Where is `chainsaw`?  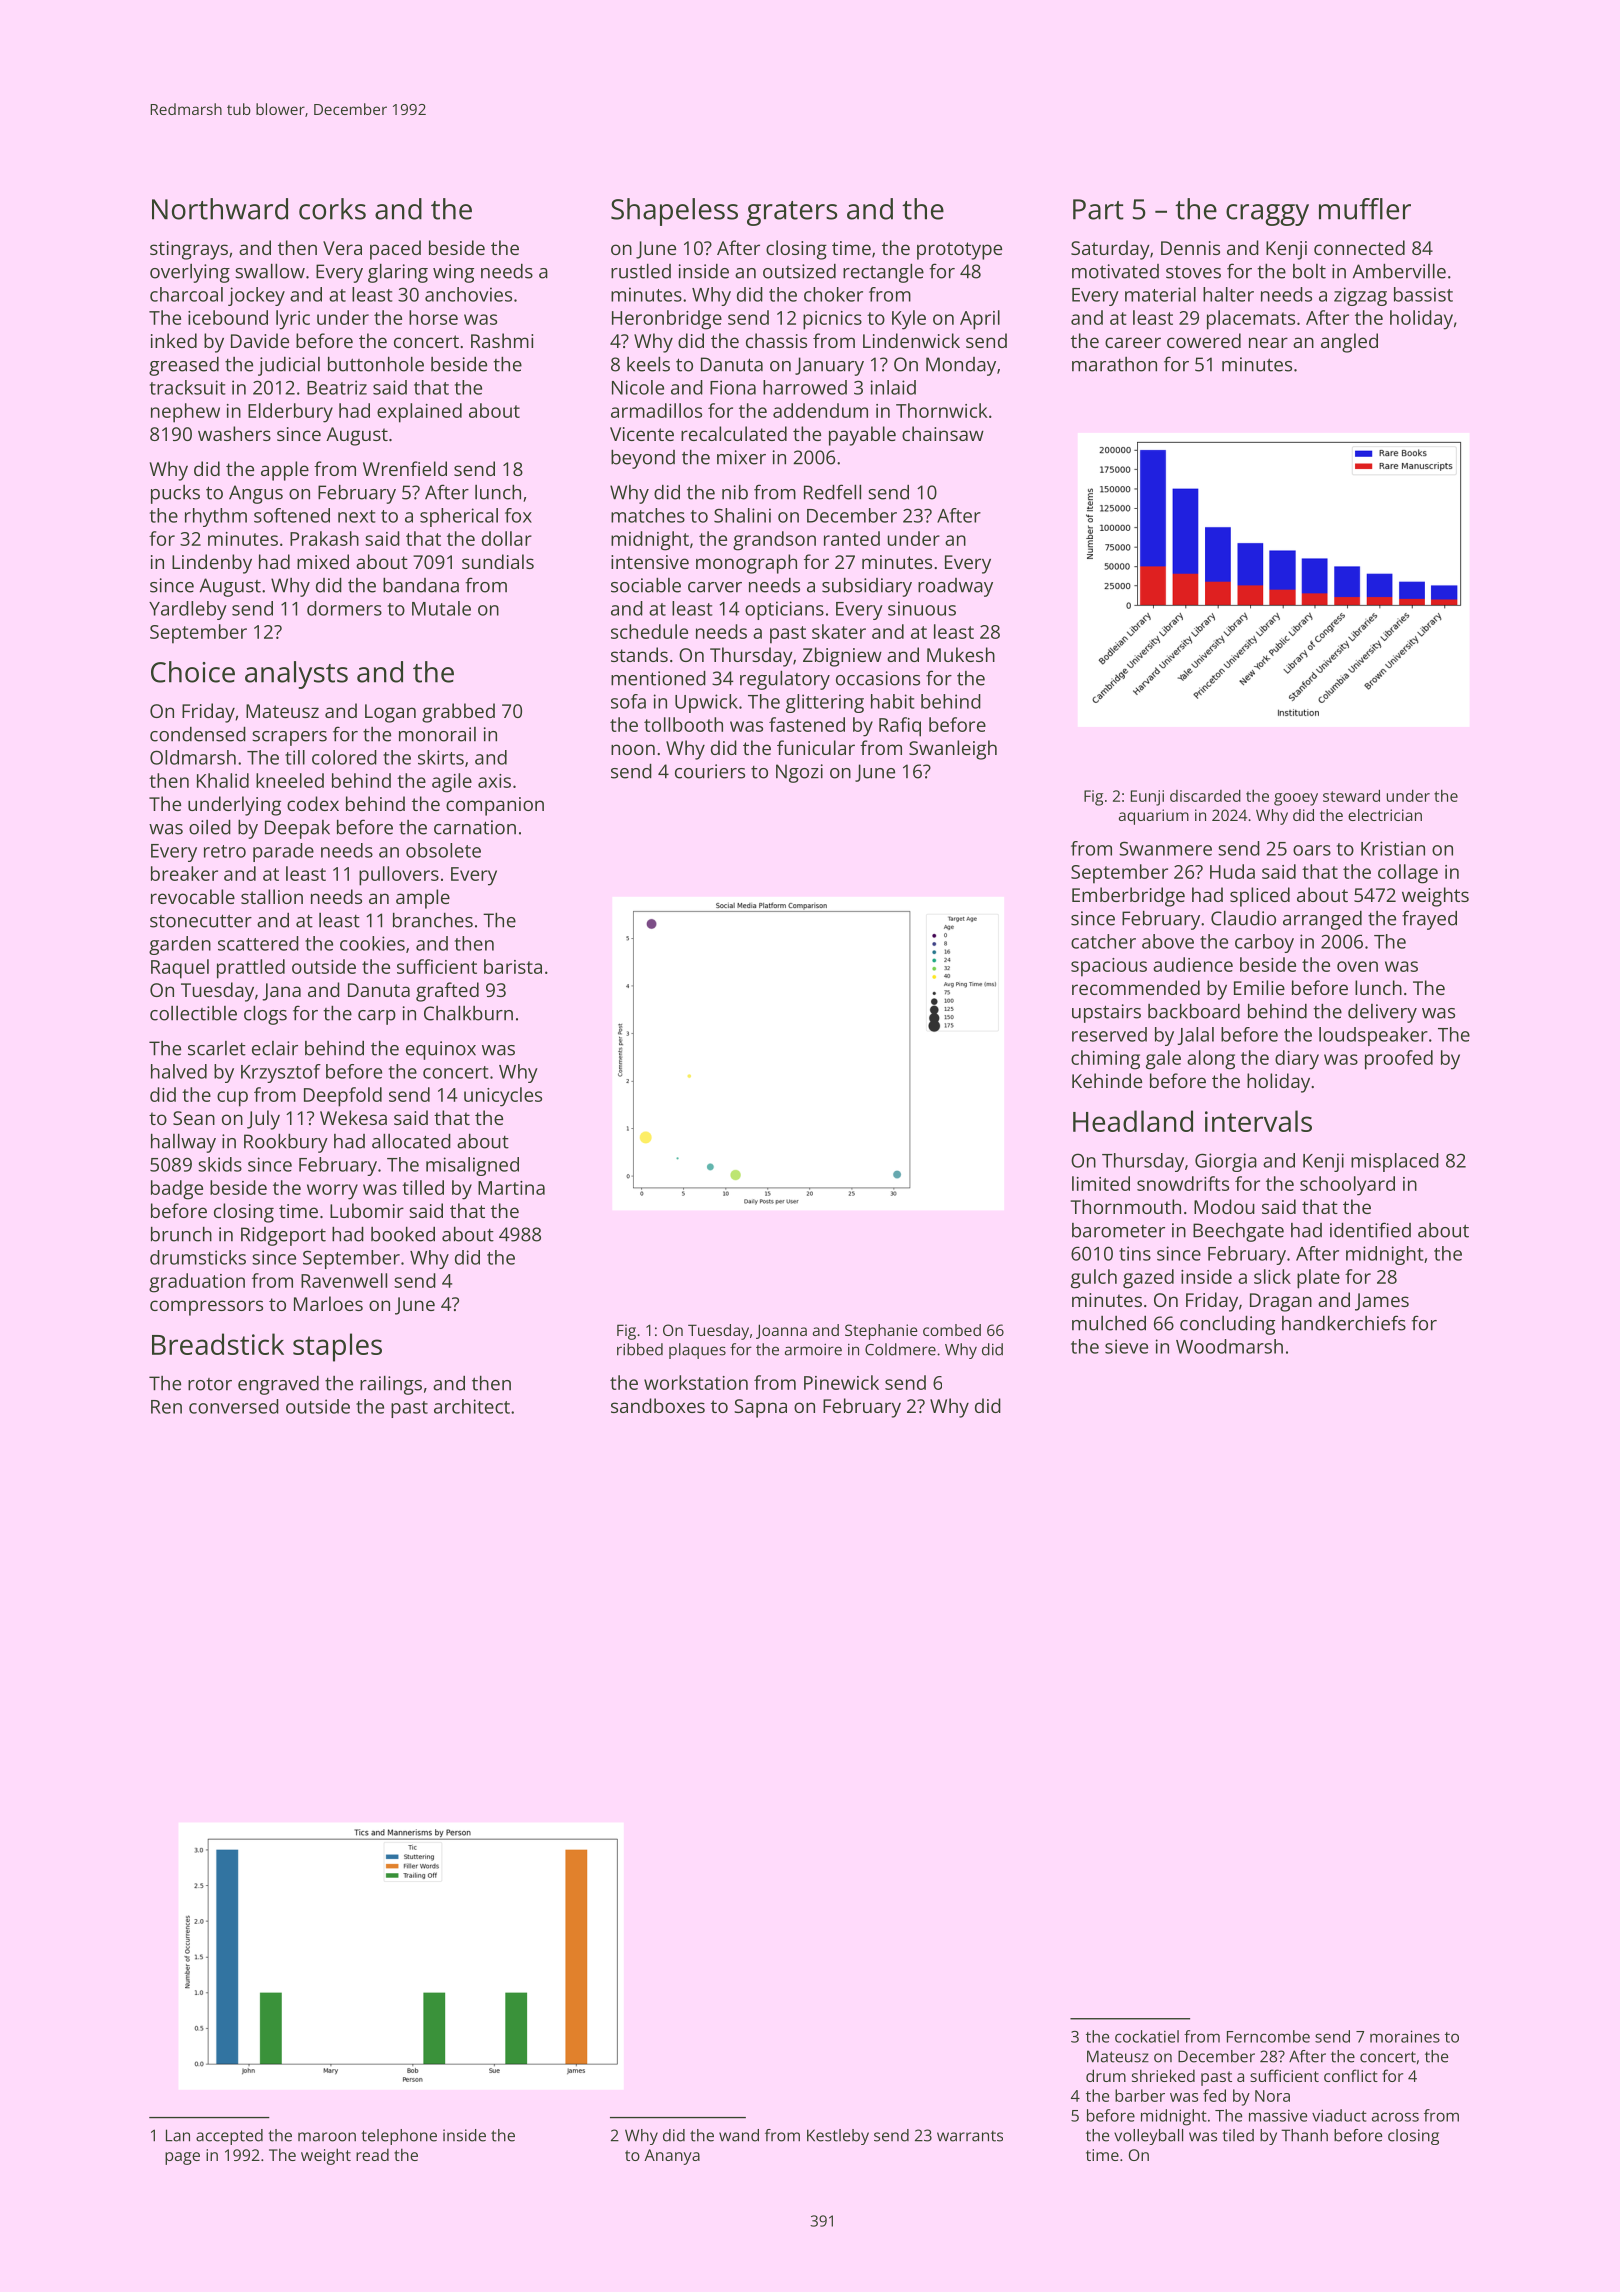 chainsaw is located at coordinates (943, 433).
